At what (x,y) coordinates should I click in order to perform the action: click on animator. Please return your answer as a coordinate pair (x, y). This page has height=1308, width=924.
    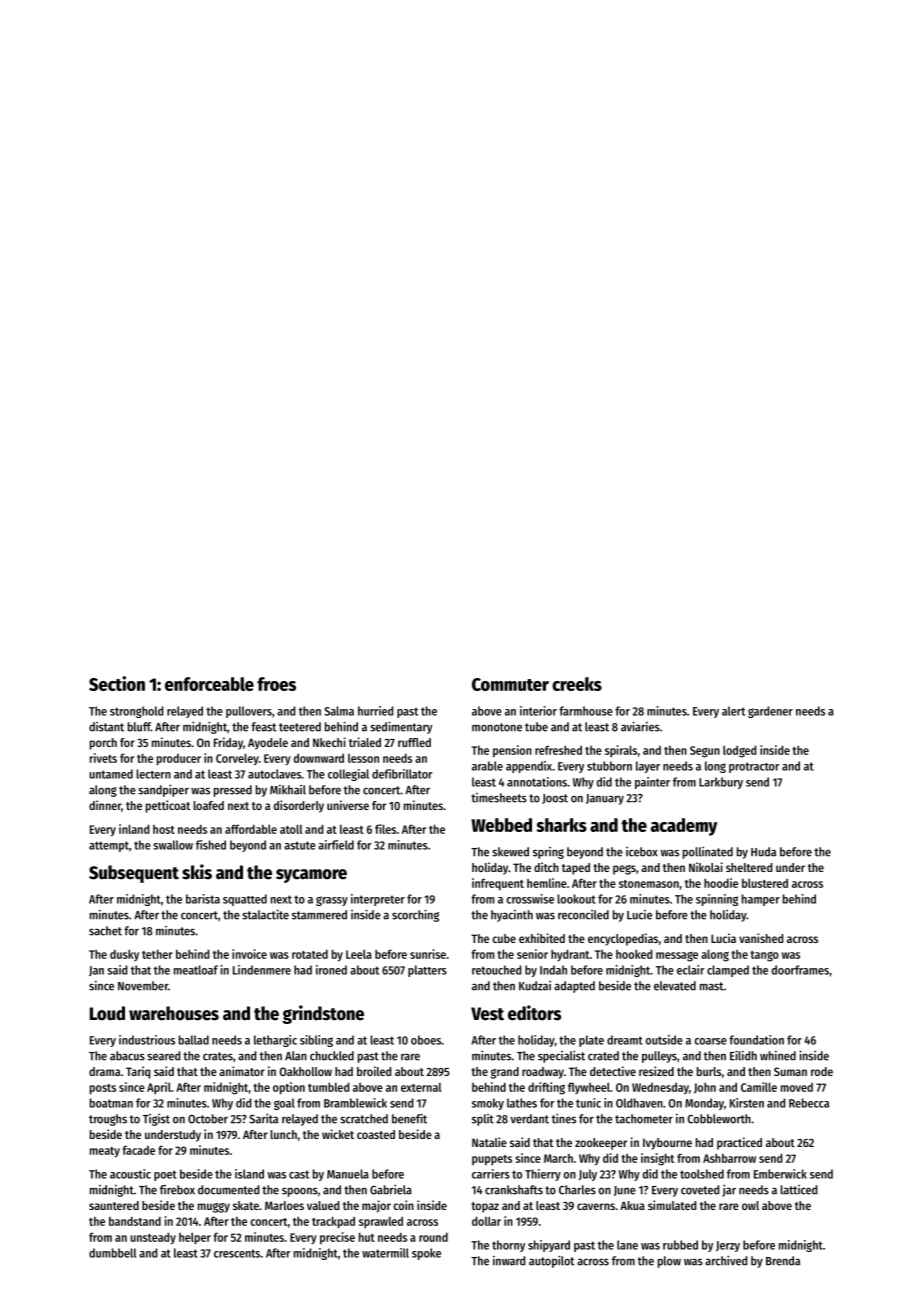
    Looking at the image, I should click on (242, 1071).
